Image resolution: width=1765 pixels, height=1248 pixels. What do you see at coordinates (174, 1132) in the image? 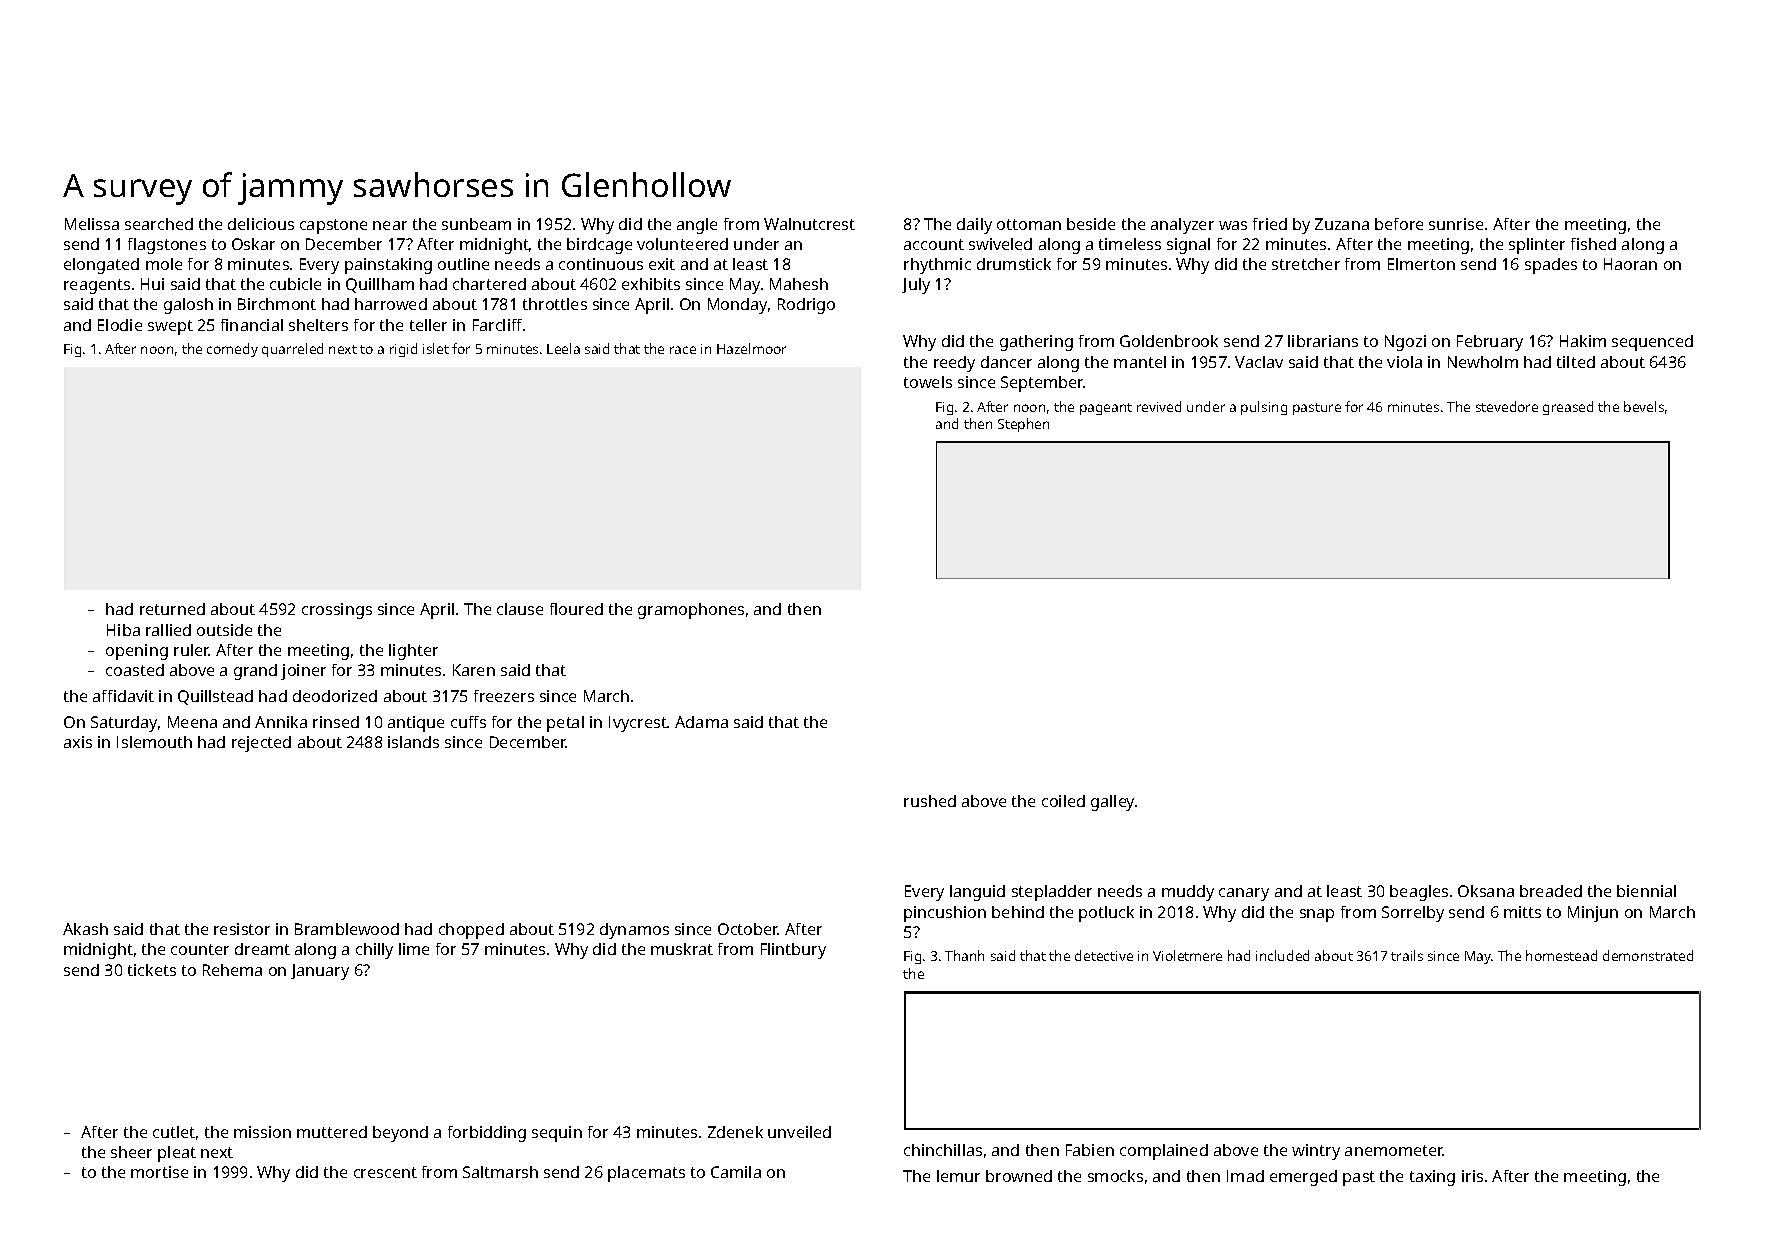
I see `cutlet` at bounding box center [174, 1132].
